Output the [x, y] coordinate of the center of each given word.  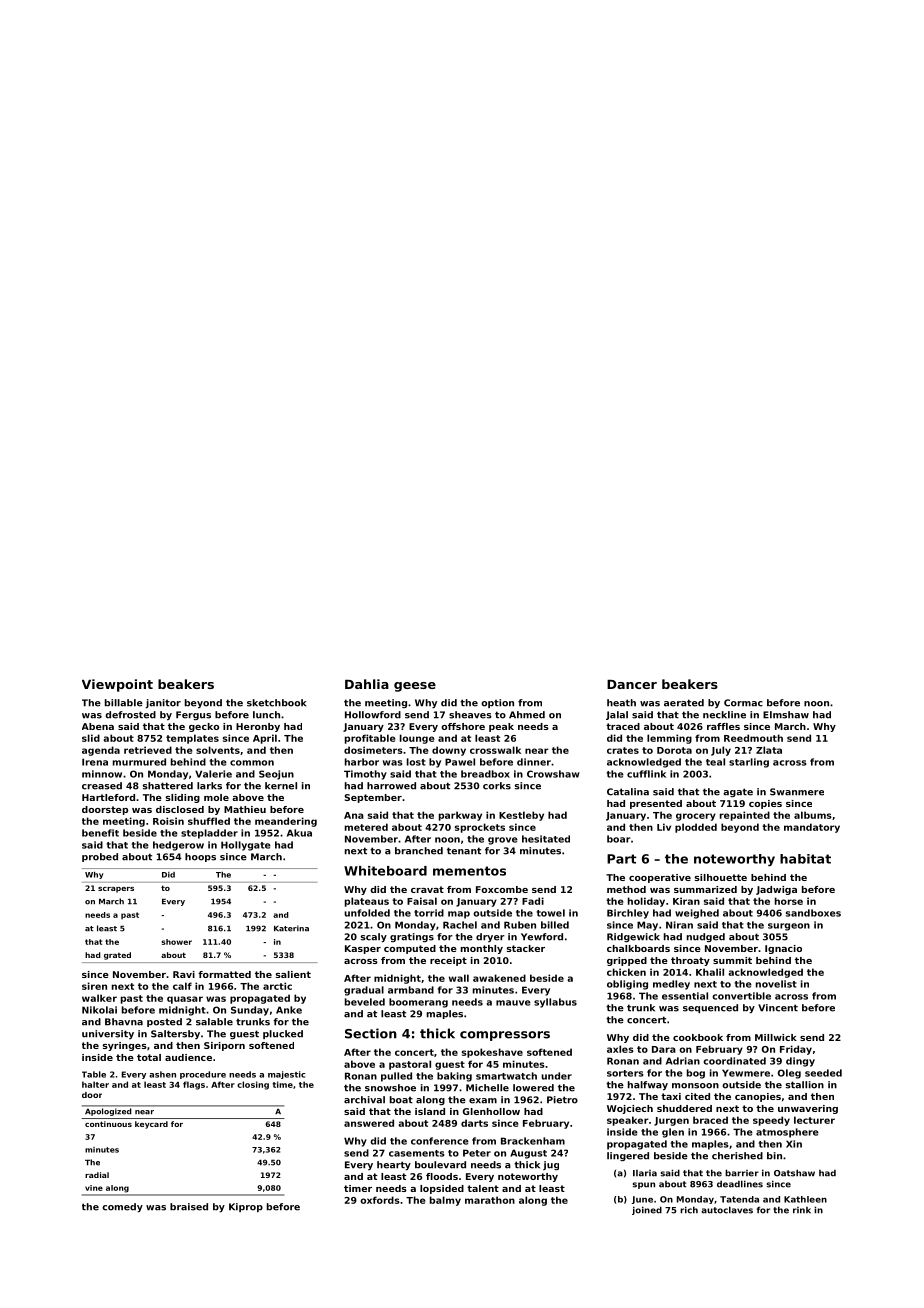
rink [802, 1210]
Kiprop [246, 1207]
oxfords [380, 1200]
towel [551, 913]
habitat [805, 859]
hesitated [546, 839]
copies [765, 804]
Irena [95, 762]
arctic [277, 986]
